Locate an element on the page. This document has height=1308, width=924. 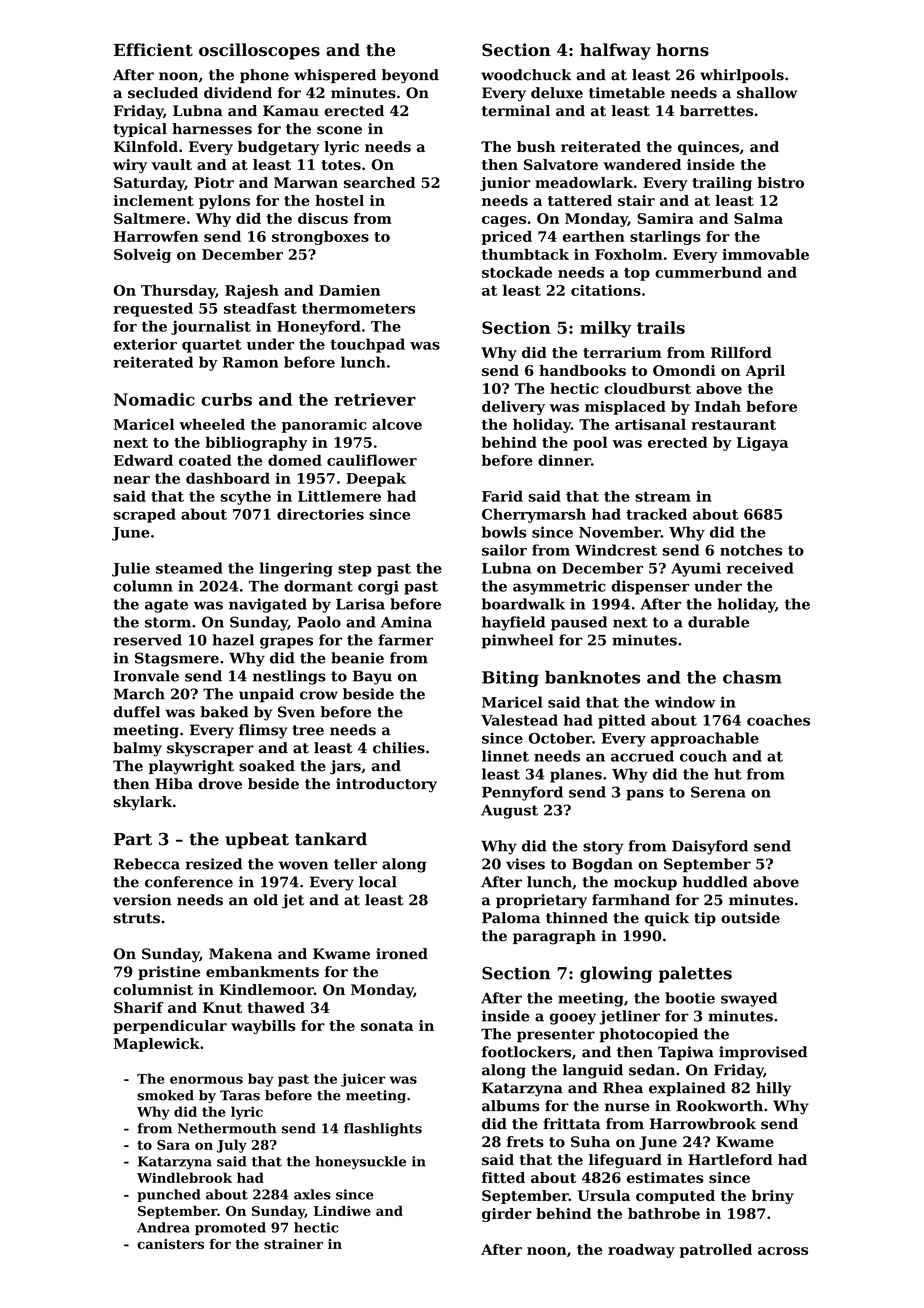
bistro is located at coordinates (780, 182).
